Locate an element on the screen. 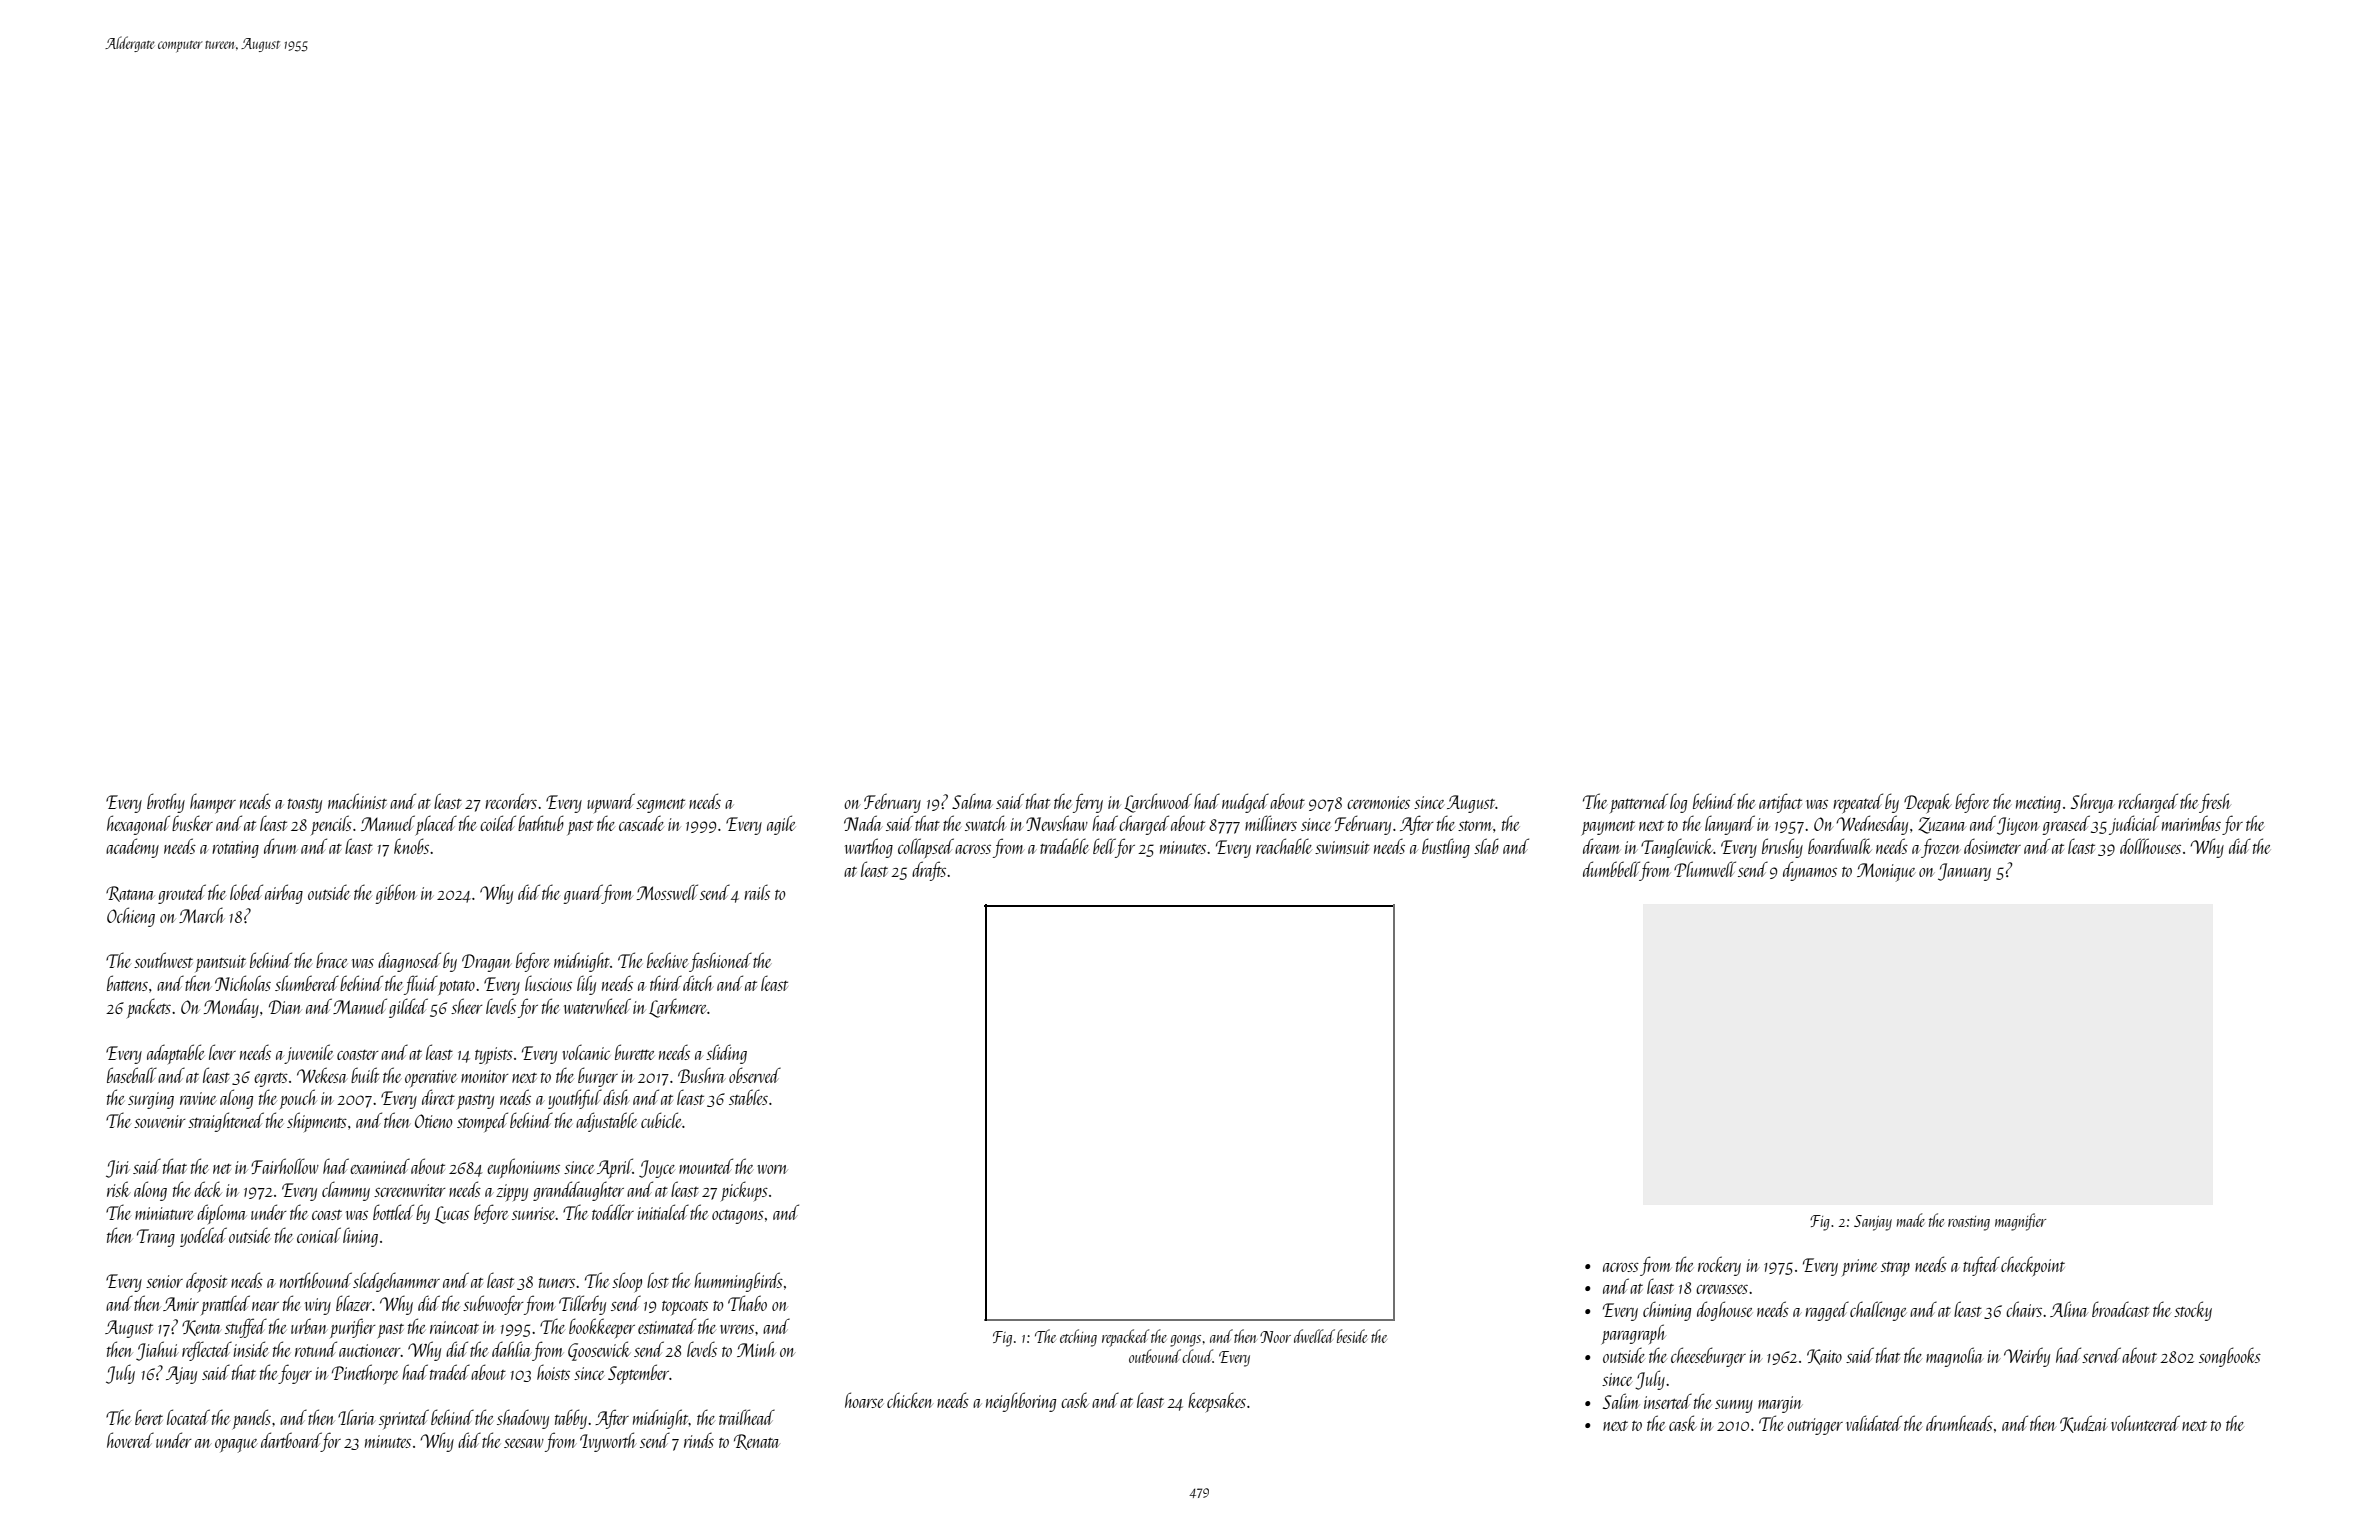 Image resolution: width=2380 pixels, height=1540 pixels. log is located at coordinates (1678, 803).
